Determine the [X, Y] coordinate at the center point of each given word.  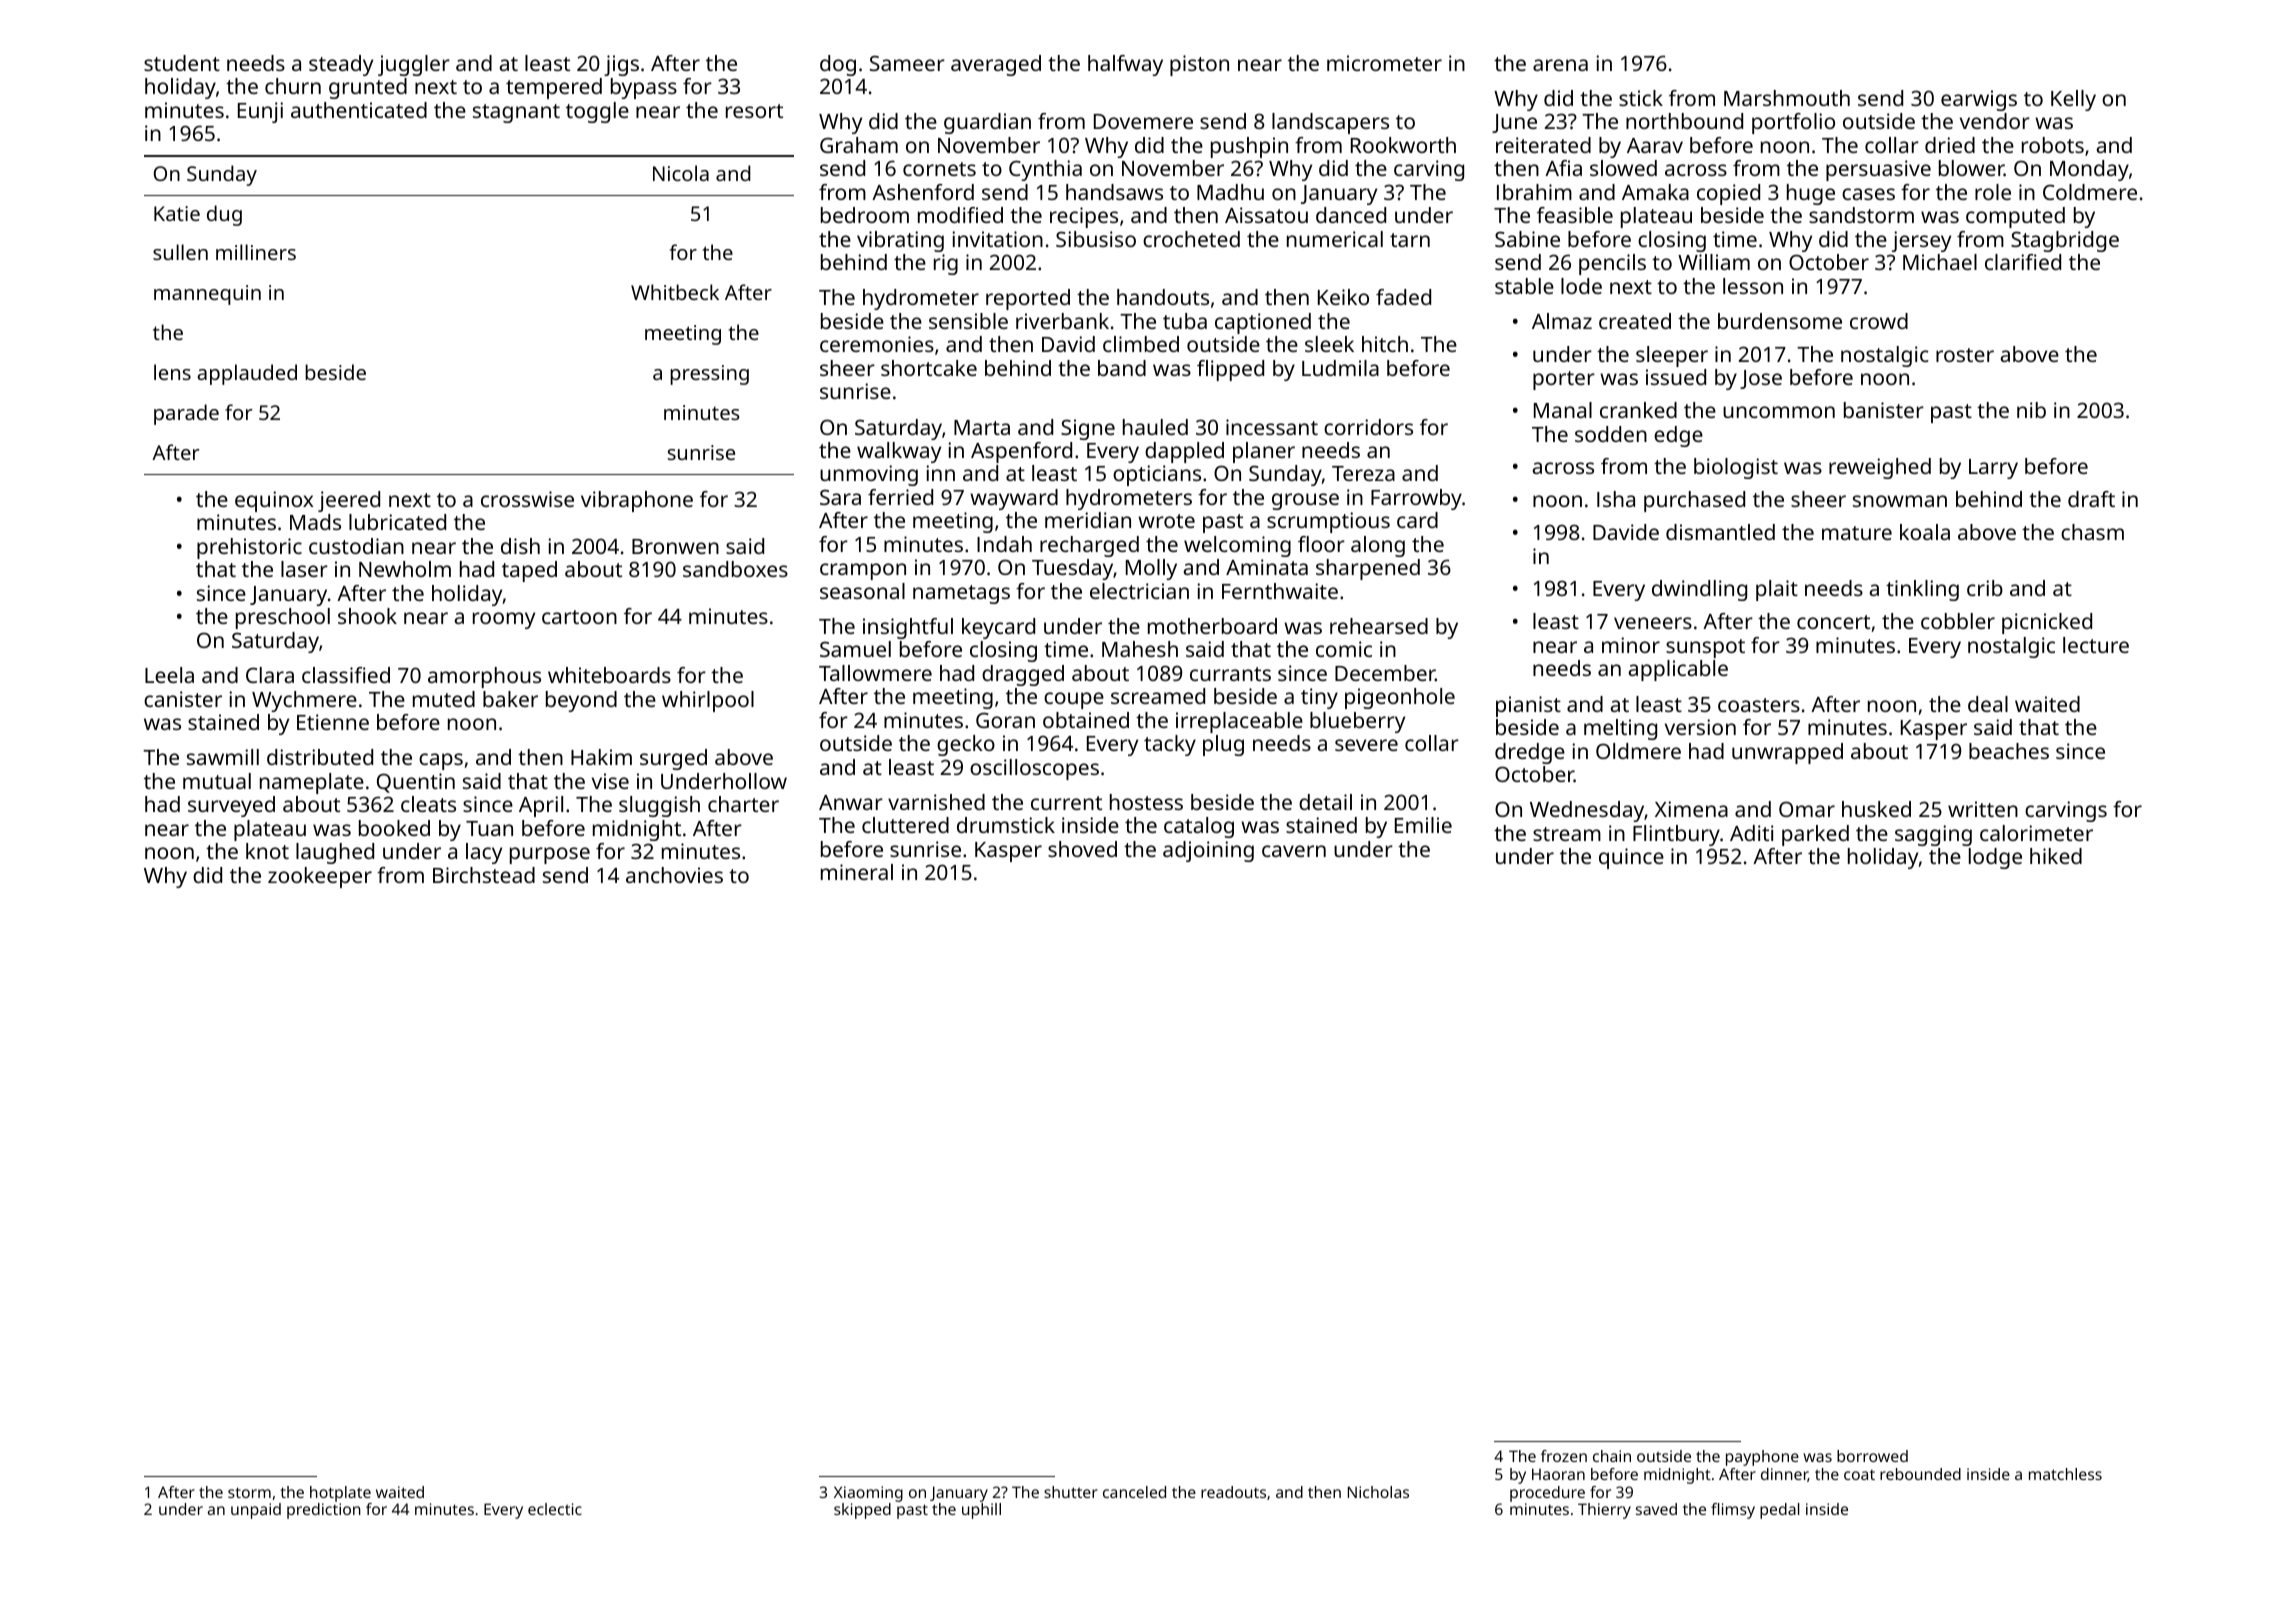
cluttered [905, 825]
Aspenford [1021, 452]
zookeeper [320, 877]
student [182, 63]
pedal [1779, 1511]
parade [186, 414]
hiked [2056, 856]
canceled [1134, 1492]
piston [1199, 65]
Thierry [1604, 1511]
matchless [2065, 1474]
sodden [1611, 434]
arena [1560, 65]
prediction [324, 1511]
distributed [320, 757]
